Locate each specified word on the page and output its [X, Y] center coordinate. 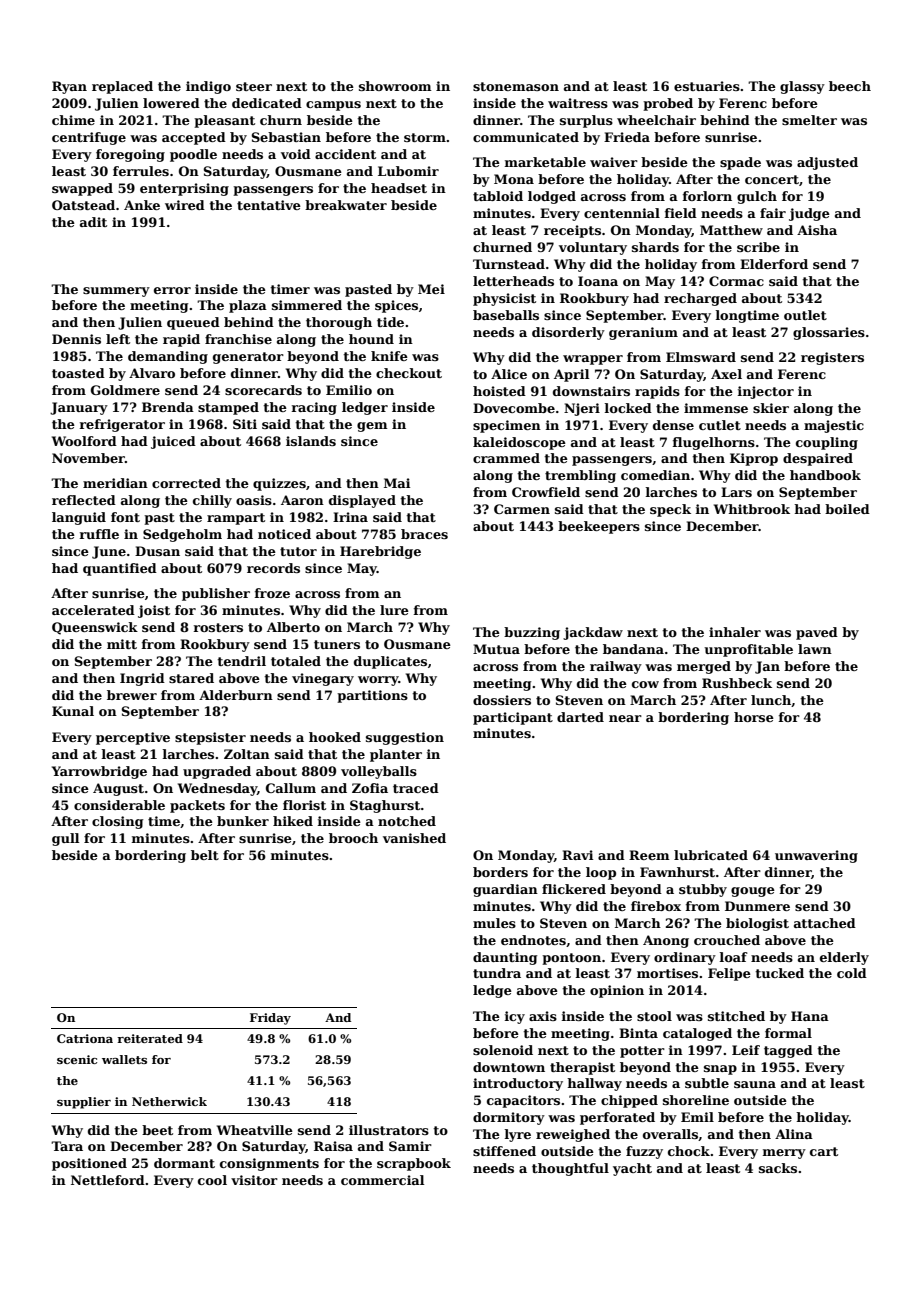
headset [399, 188]
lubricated [711, 855]
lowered [171, 103]
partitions [372, 696]
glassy [802, 87]
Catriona [85, 1038]
